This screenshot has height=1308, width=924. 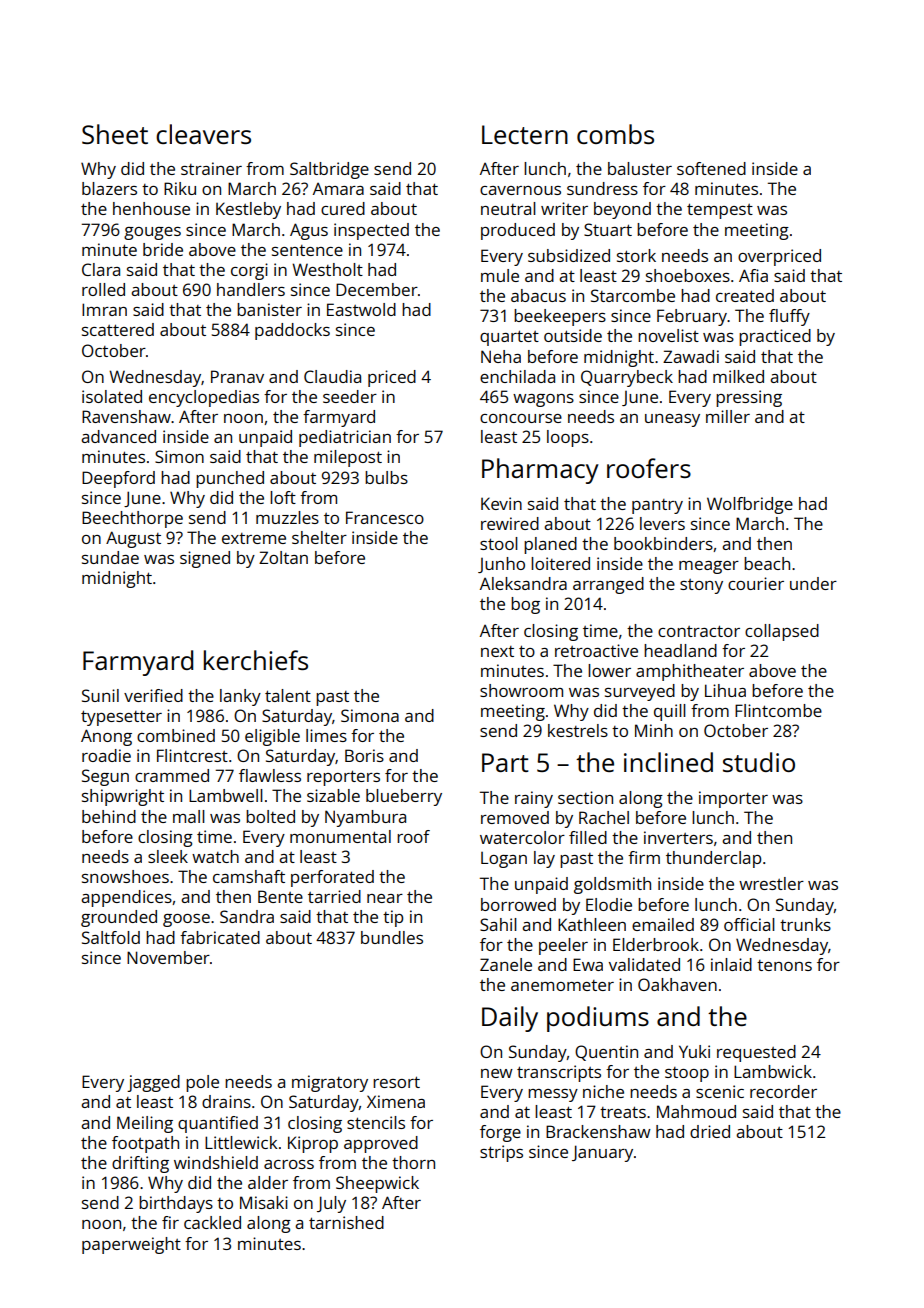 What do you see at coordinates (543, 400) in the screenshot?
I see `wagons` at bounding box center [543, 400].
